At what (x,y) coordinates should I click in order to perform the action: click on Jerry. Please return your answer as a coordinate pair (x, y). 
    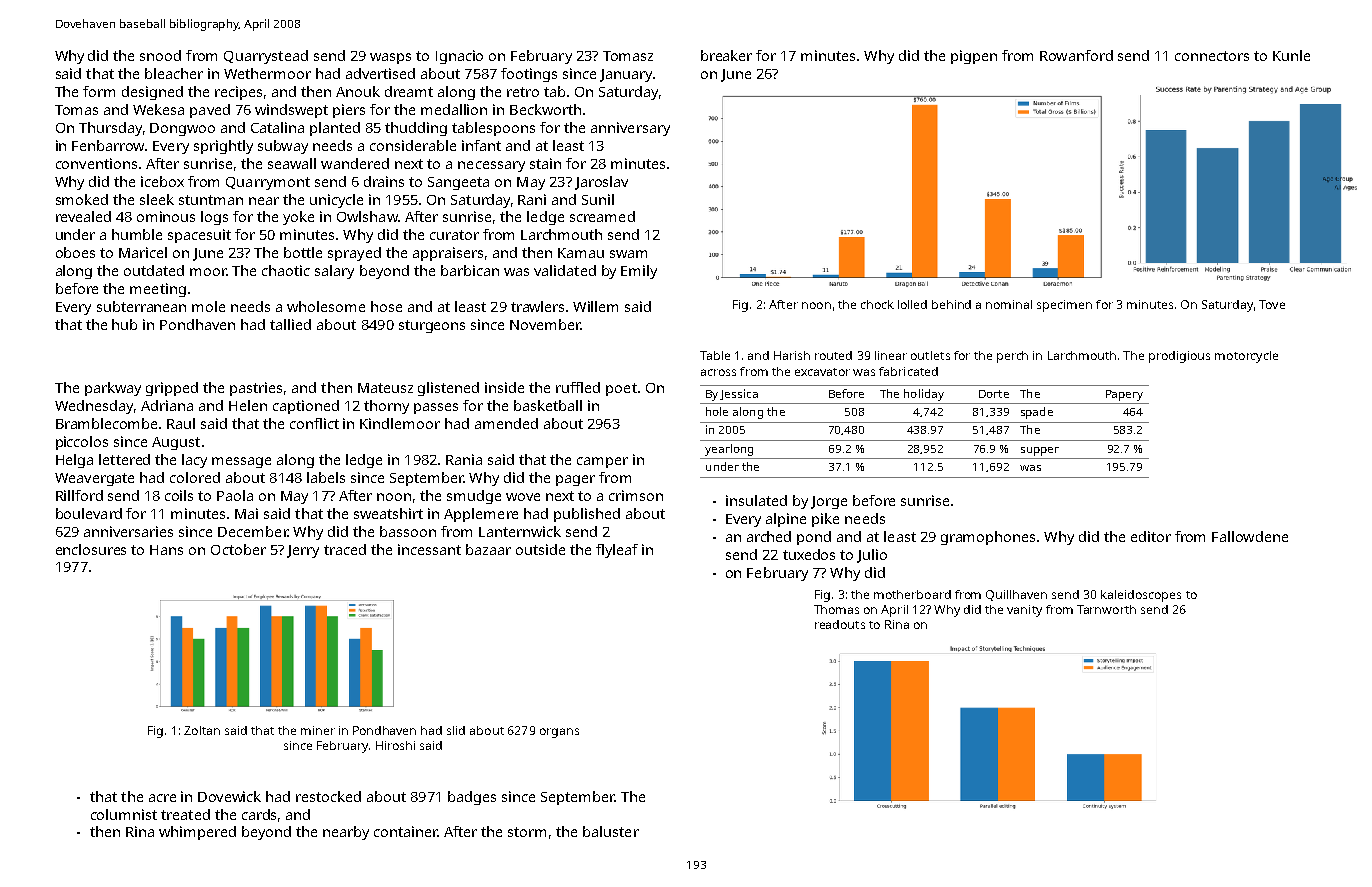
    Looking at the image, I should click on (303, 551).
